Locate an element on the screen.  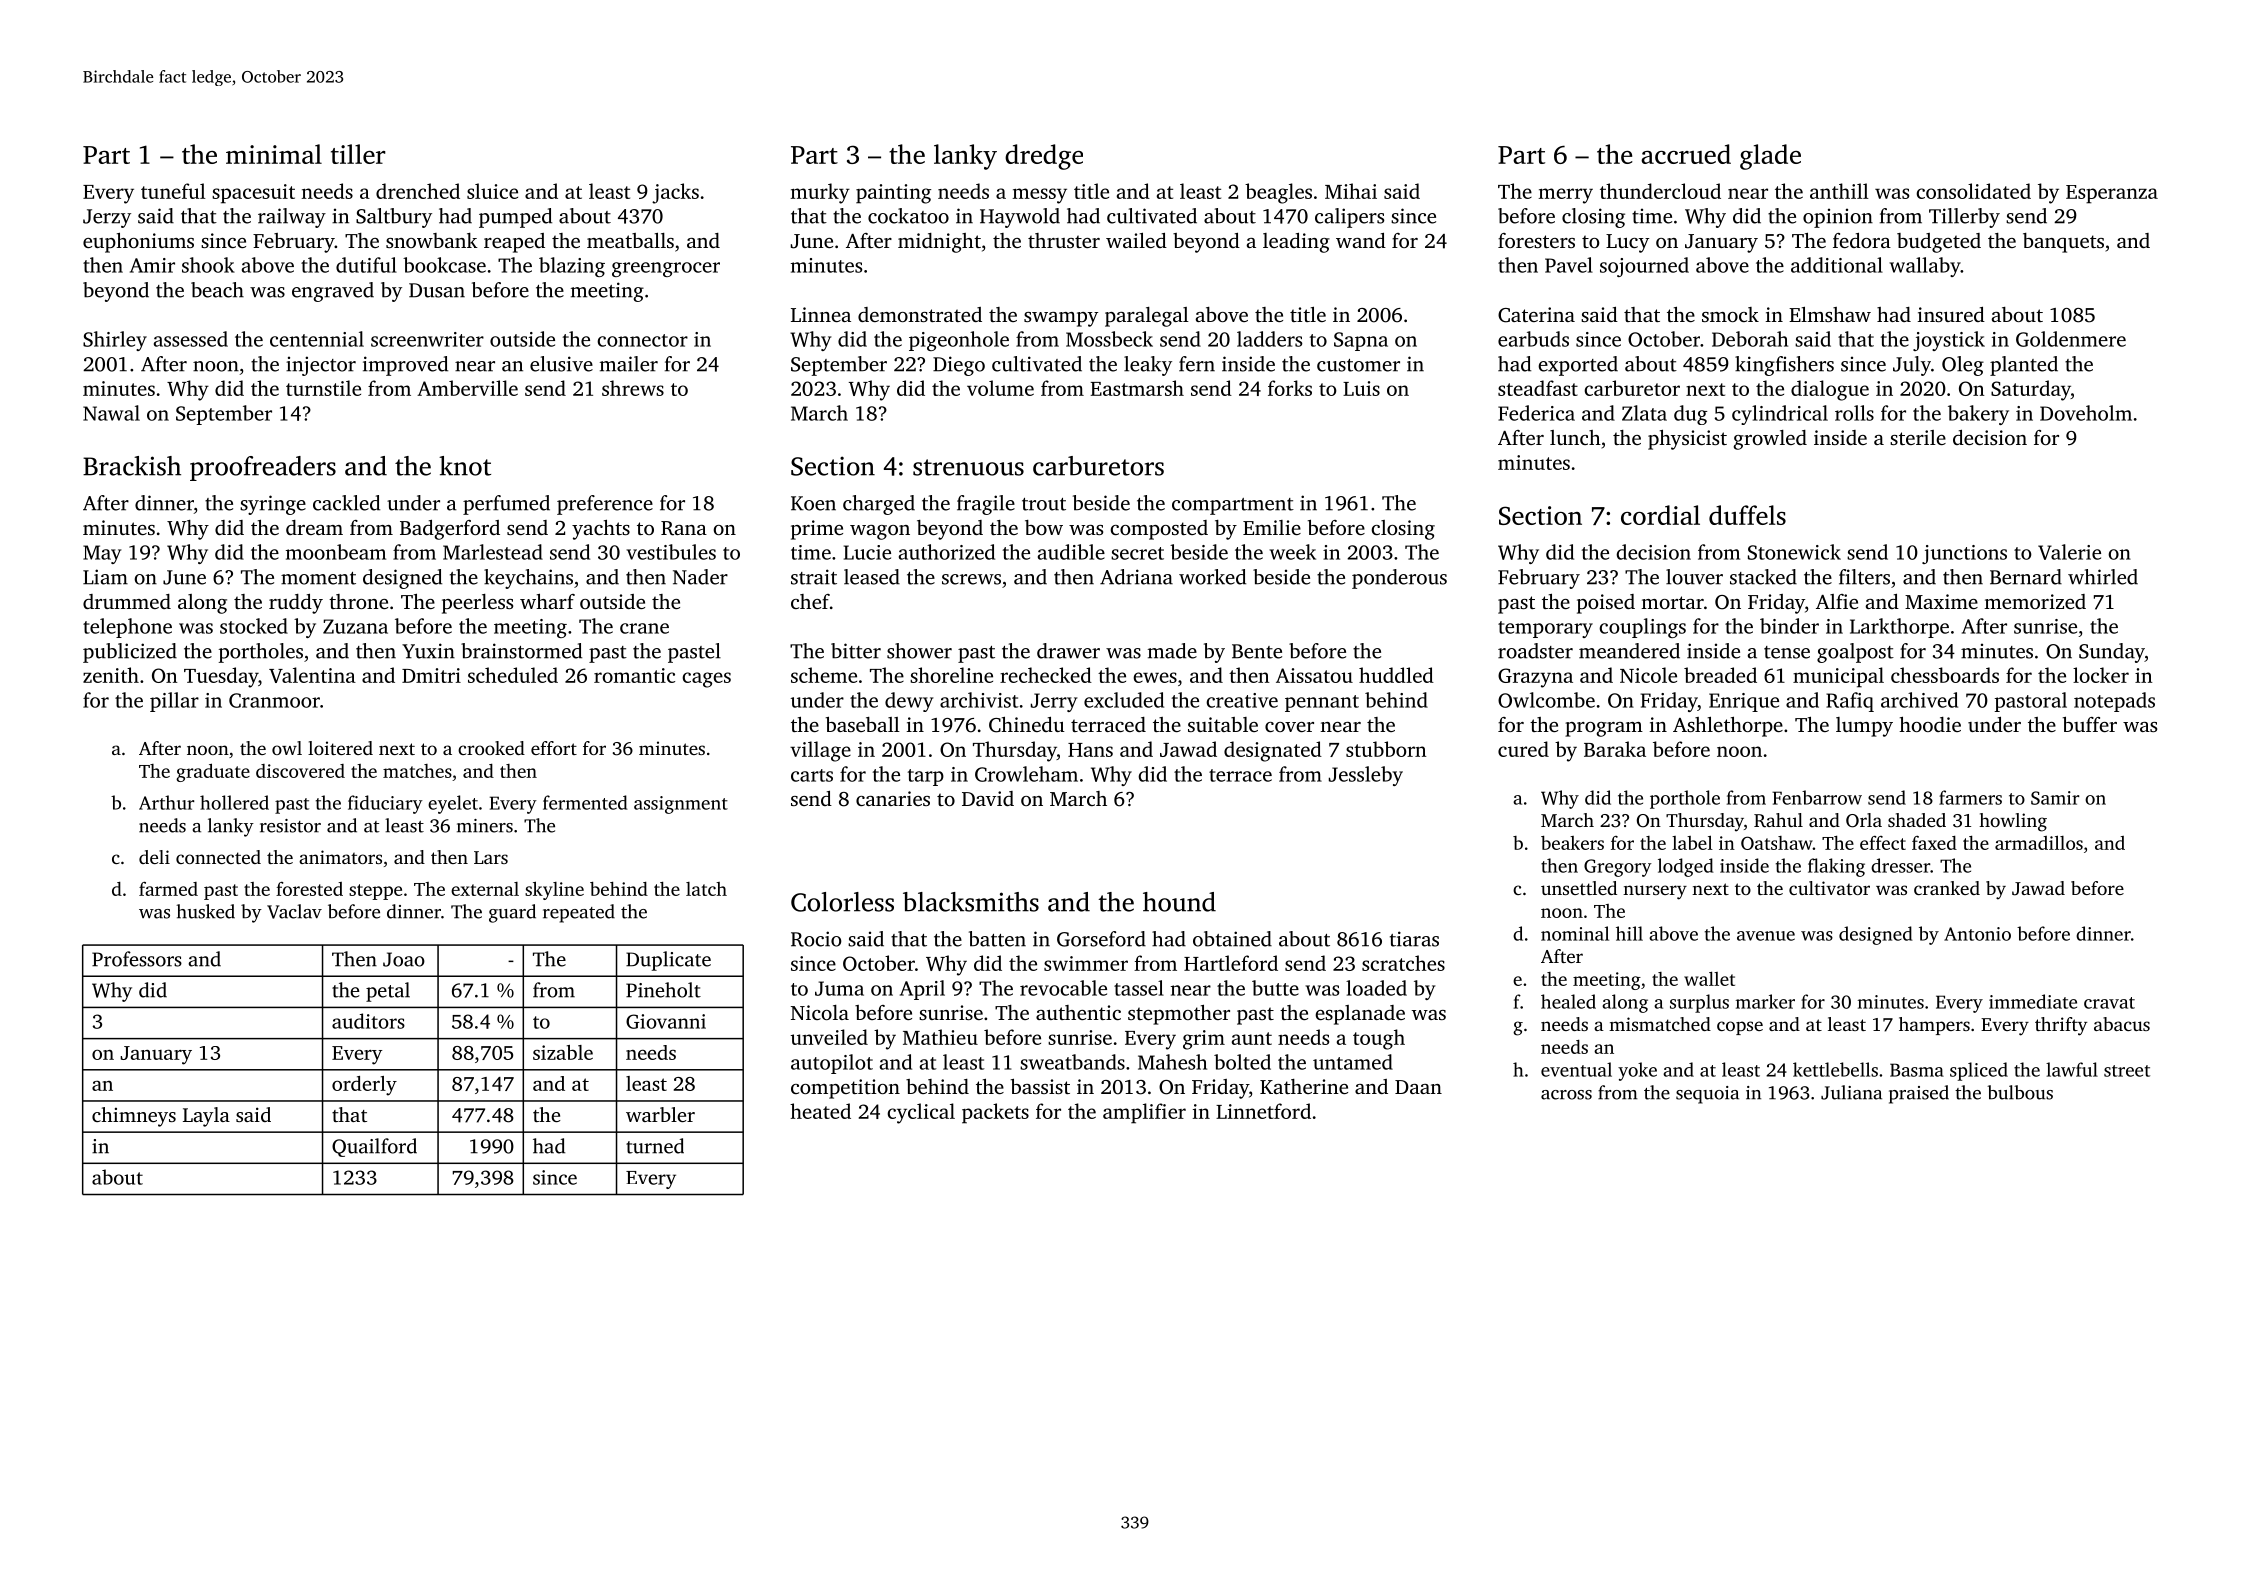
armadillos is located at coordinates (2039, 842).
